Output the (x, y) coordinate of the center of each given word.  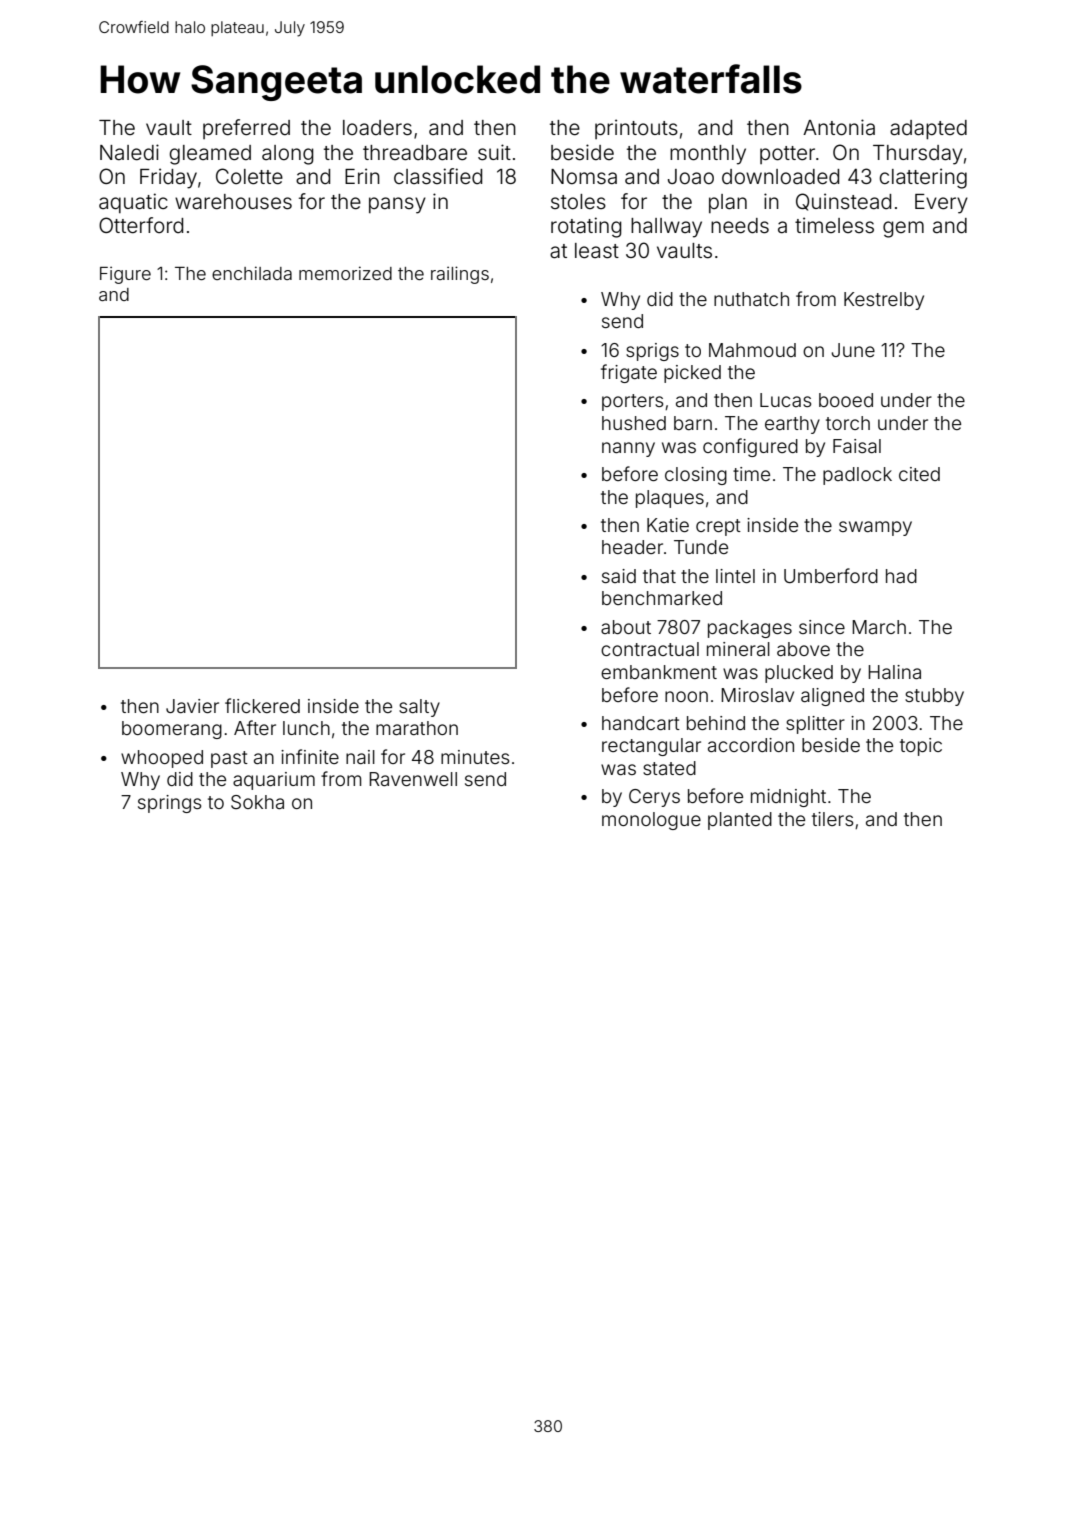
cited (919, 474)
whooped (162, 759)
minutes (475, 757)
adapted (928, 130)
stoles (578, 201)
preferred (246, 129)
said (619, 576)
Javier (192, 706)
